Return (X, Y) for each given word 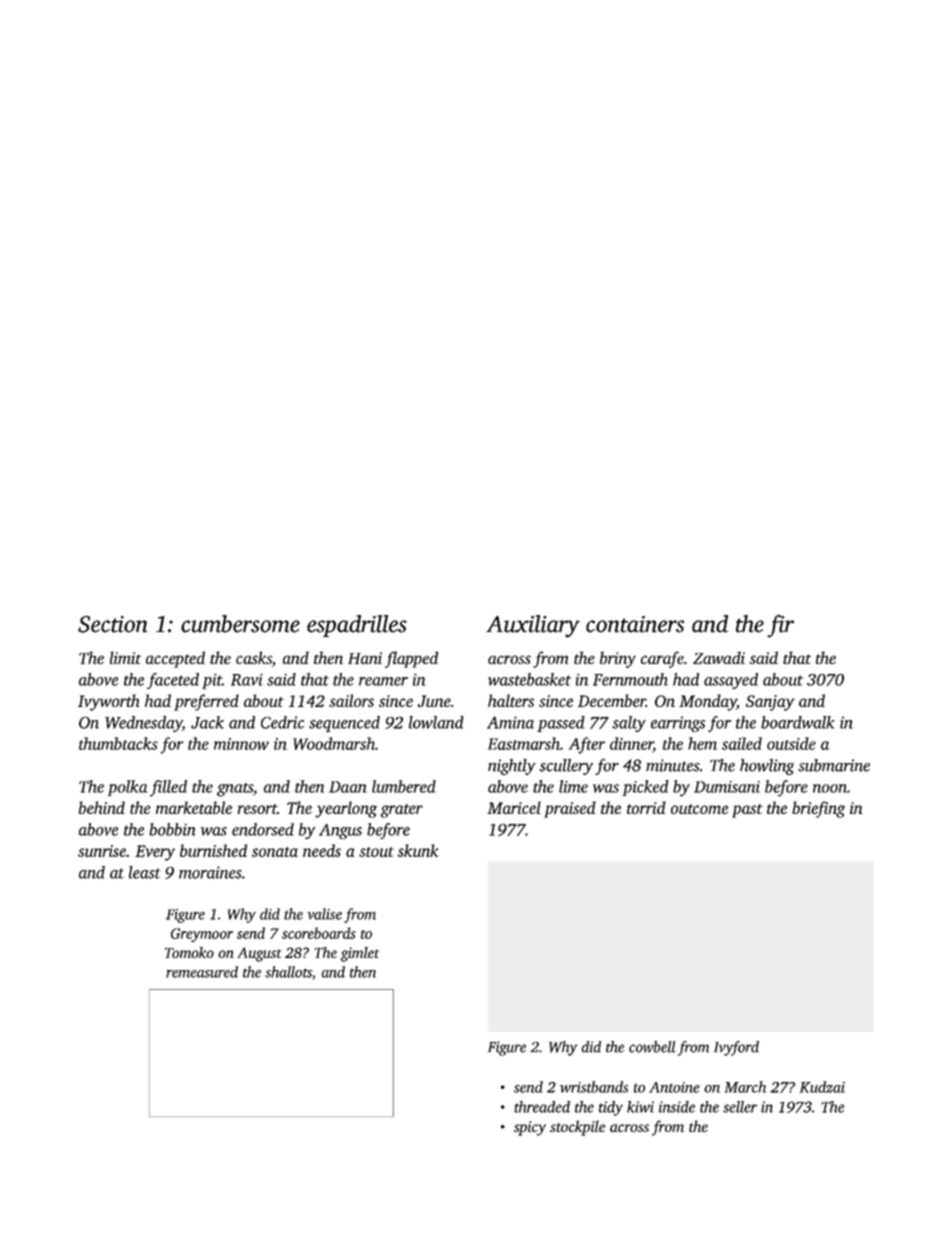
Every (155, 853)
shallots (288, 972)
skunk (418, 850)
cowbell (652, 1047)
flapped (411, 659)
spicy (530, 1128)
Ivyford (736, 1048)
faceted (173, 681)
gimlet (360, 954)
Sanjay (770, 703)
